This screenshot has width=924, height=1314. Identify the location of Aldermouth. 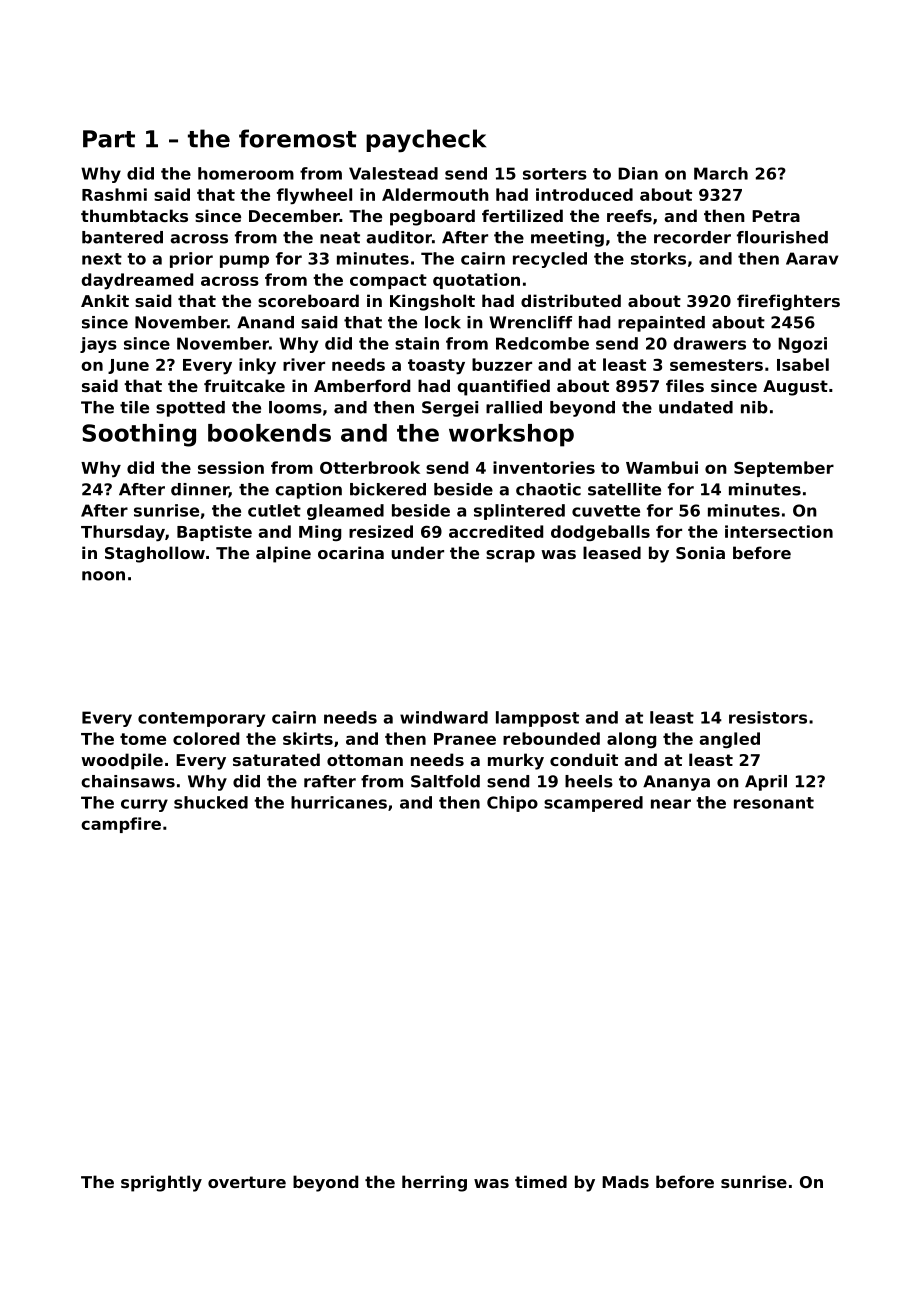
(435, 194).
